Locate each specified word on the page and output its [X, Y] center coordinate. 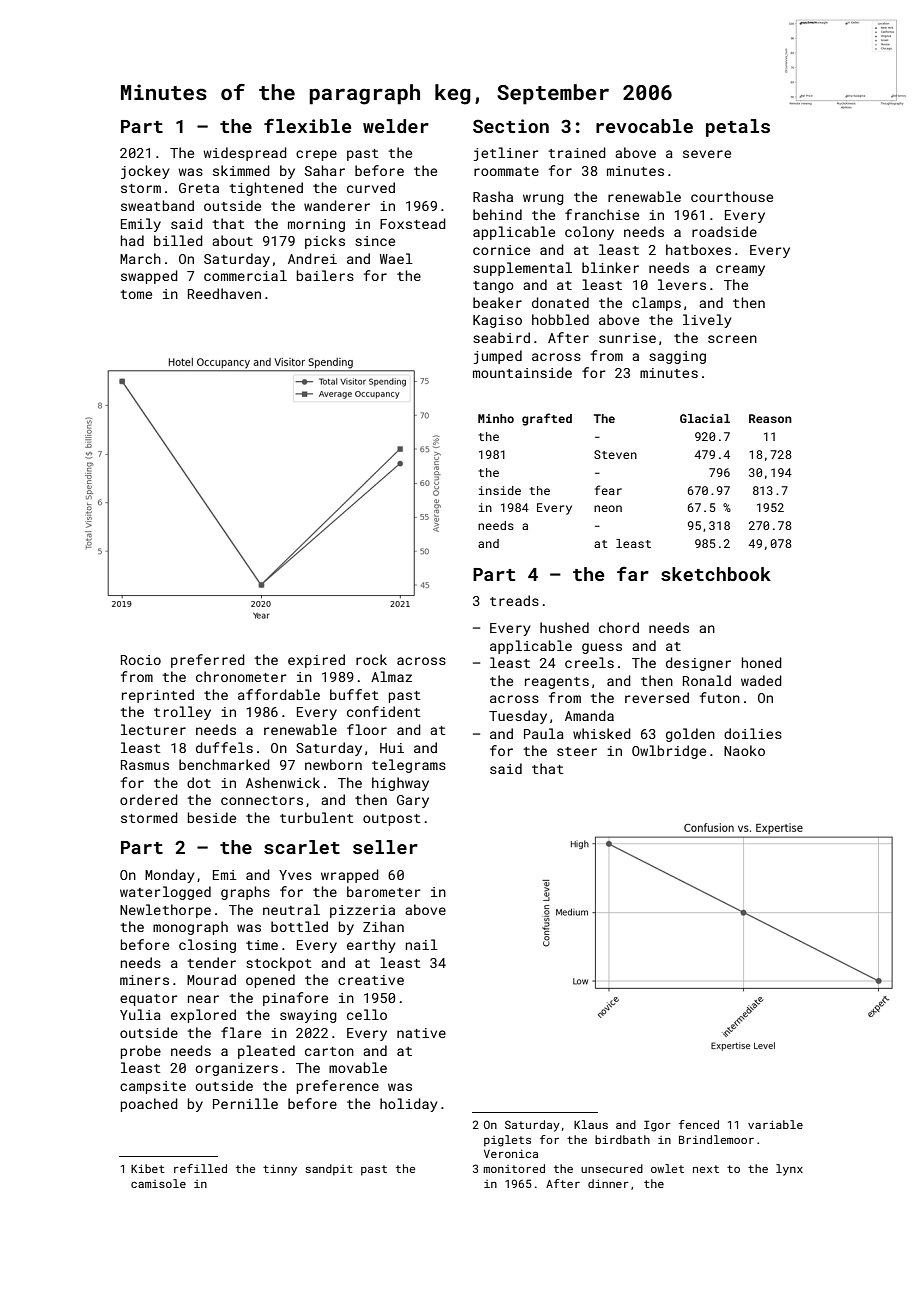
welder [396, 126]
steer [577, 751]
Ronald [707, 680]
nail [422, 944]
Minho [496, 418]
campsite [153, 1087]
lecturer [153, 729]
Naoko [744, 750]
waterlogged [165, 893]
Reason [770, 418]
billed [178, 240]
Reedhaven [224, 293]
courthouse [732, 196]
